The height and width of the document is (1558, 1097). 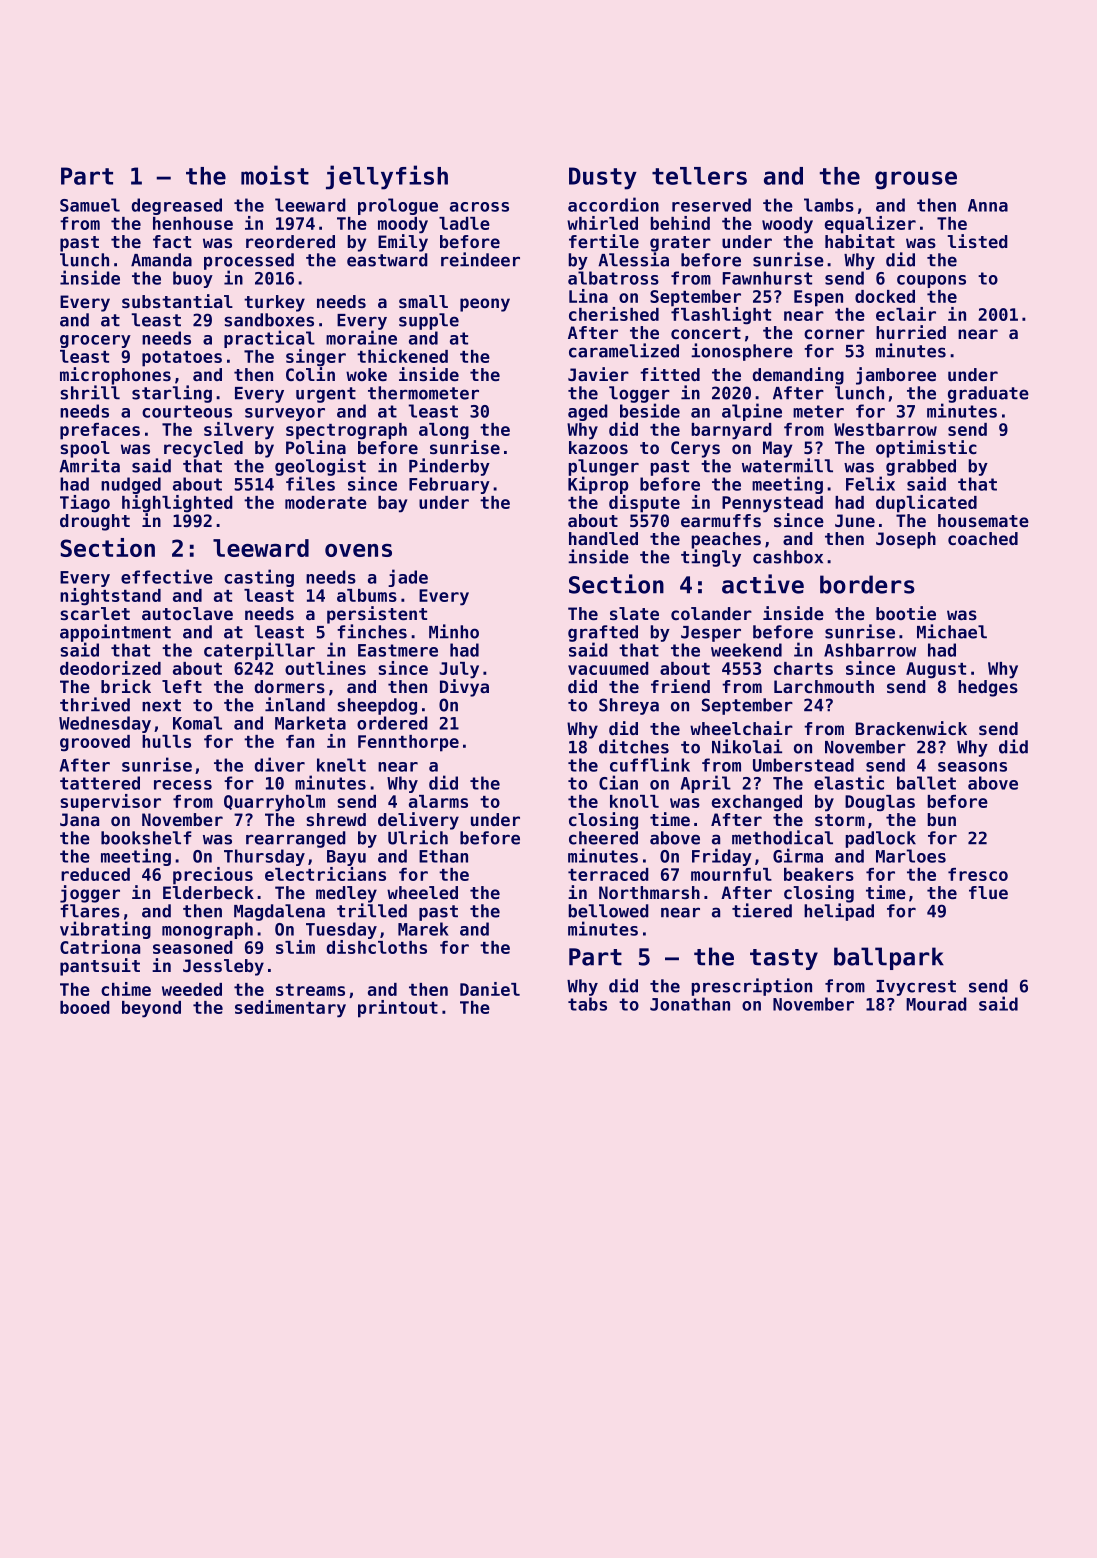 I want to click on grafted, so click(x=603, y=633).
